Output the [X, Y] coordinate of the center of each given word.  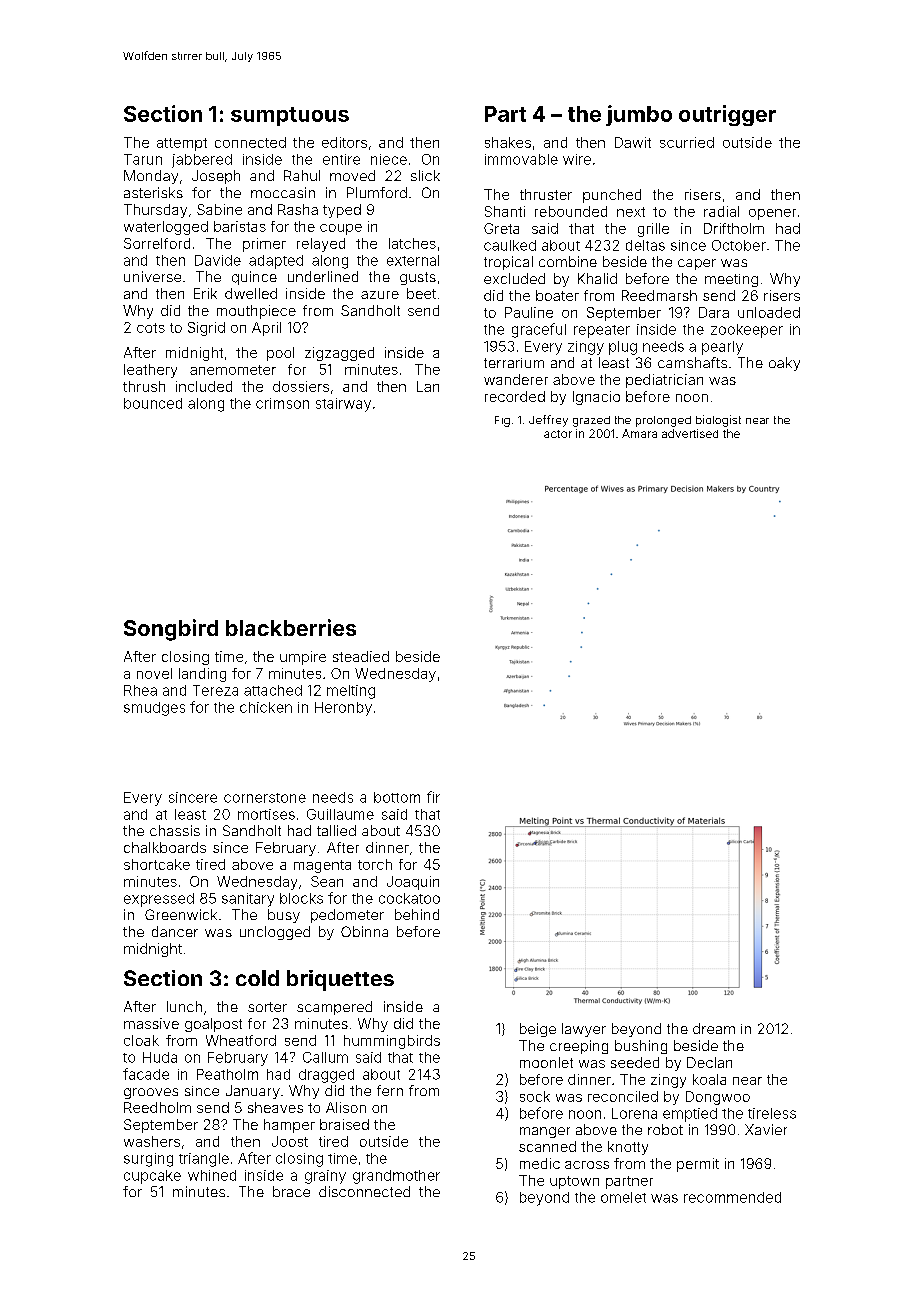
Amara [639, 433]
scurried [687, 142]
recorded [515, 396]
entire [341, 159]
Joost [290, 1141]
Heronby [343, 709]
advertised [690, 433]
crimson [282, 403]
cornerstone [265, 798]
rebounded [571, 211]
